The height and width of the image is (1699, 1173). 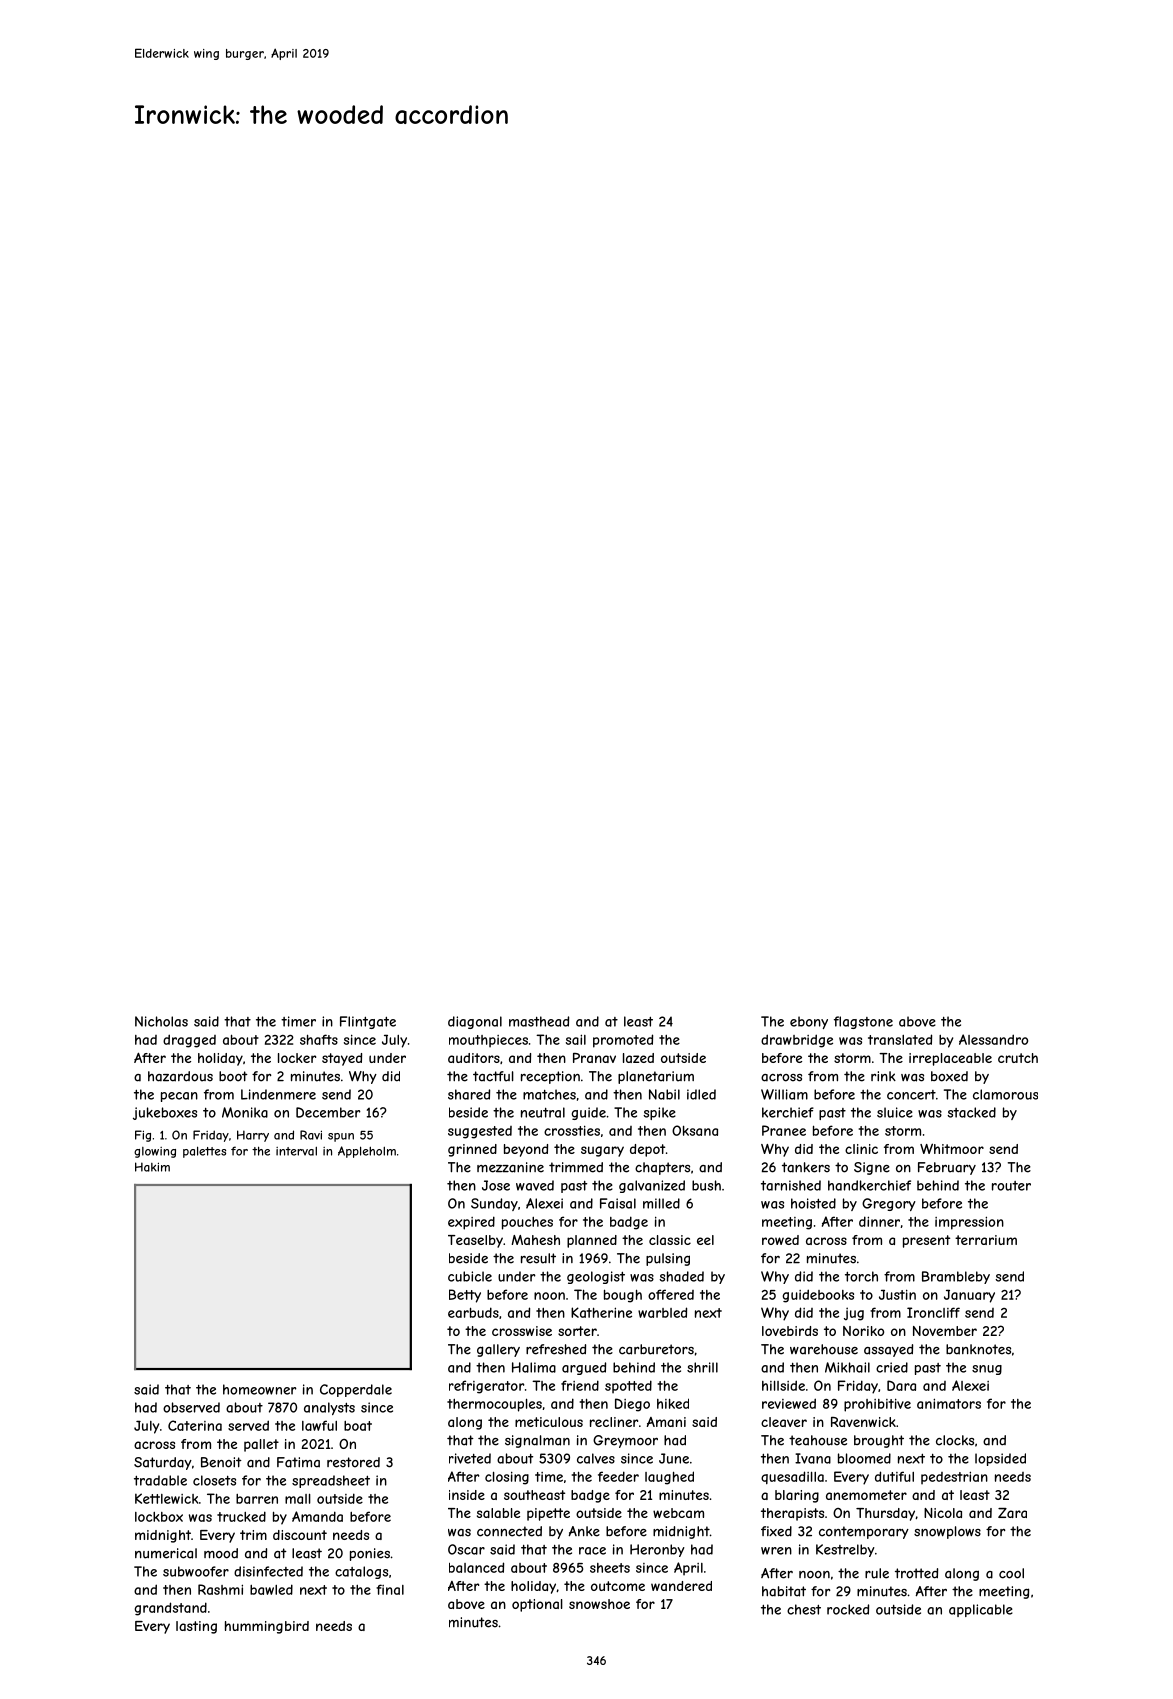 I want to click on Ravi, so click(x=311, y=1135).
